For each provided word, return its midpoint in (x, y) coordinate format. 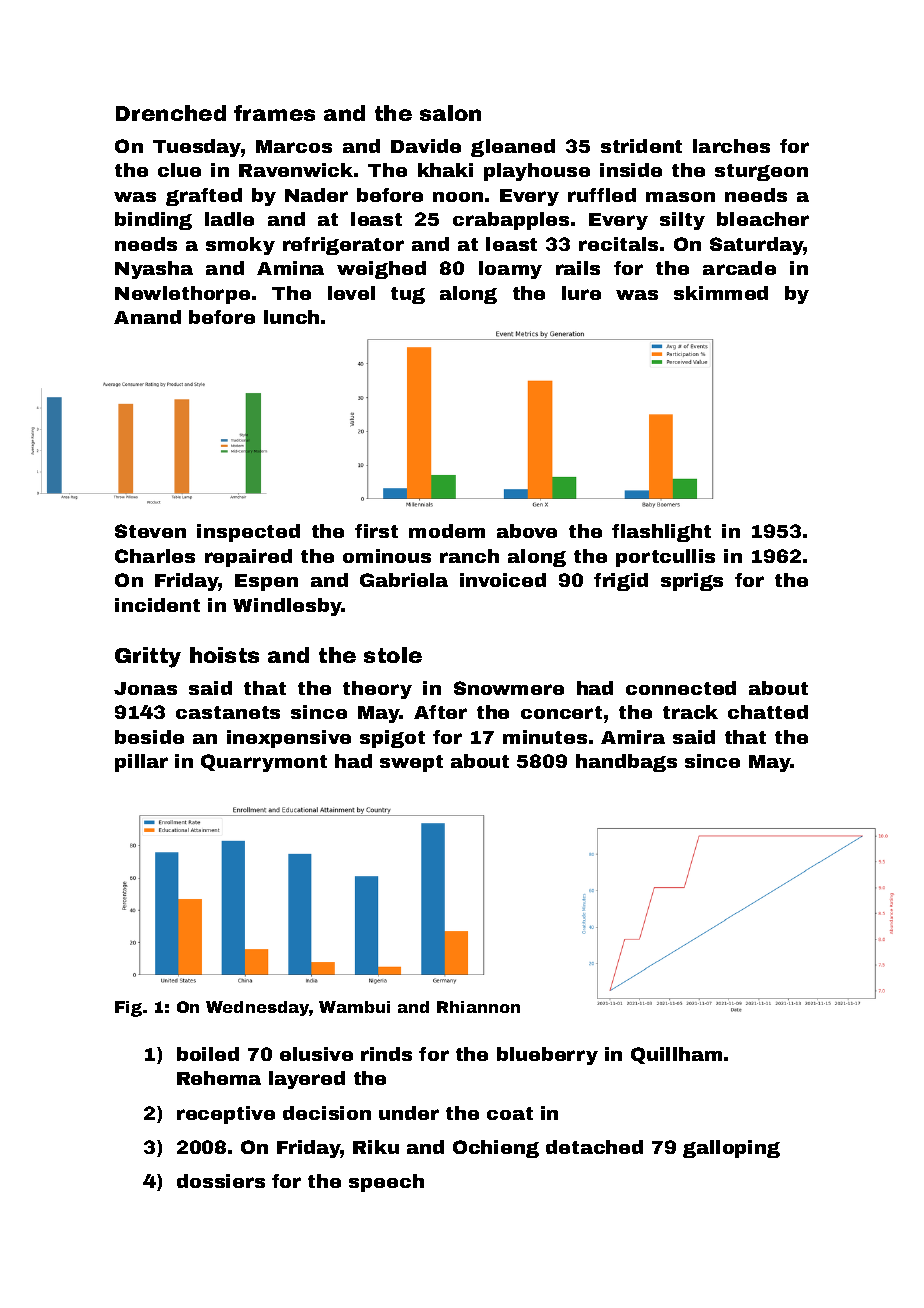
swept (411, 763)
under (409, 1113)
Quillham (676, 1055)
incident (157, 605)
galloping (731, 1149)
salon (450, 113)
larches (731, 146)
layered (307, 1080)
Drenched (171, 113)
